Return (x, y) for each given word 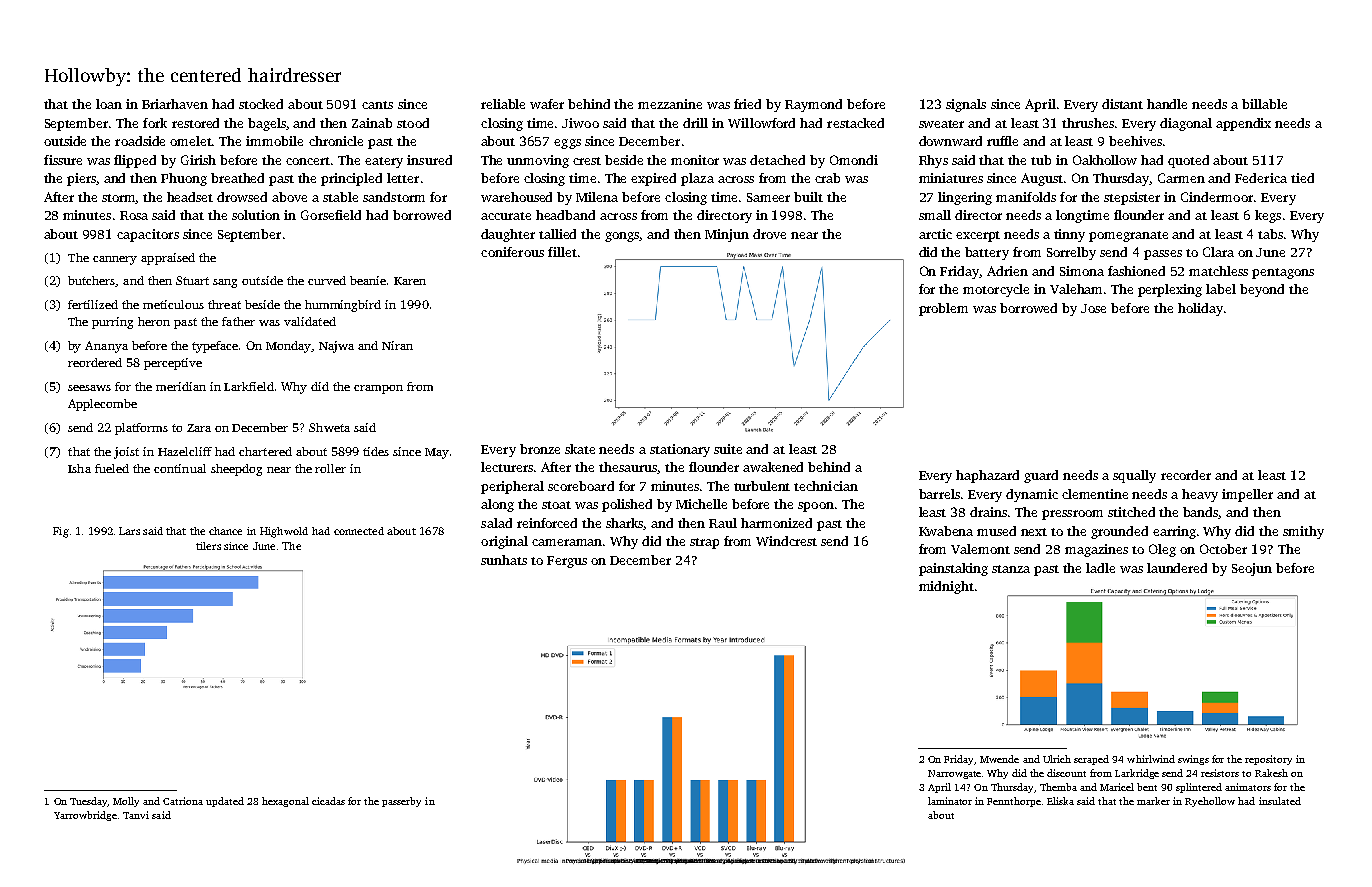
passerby (401, 802)
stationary (680, 450)
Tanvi (136, 815)
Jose (1093, 308)
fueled (112, 468)
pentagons (1283, 273)
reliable (503, 104)
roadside (140, 141)
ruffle (1002, 141)
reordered (95, 362)
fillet (562, 252)
